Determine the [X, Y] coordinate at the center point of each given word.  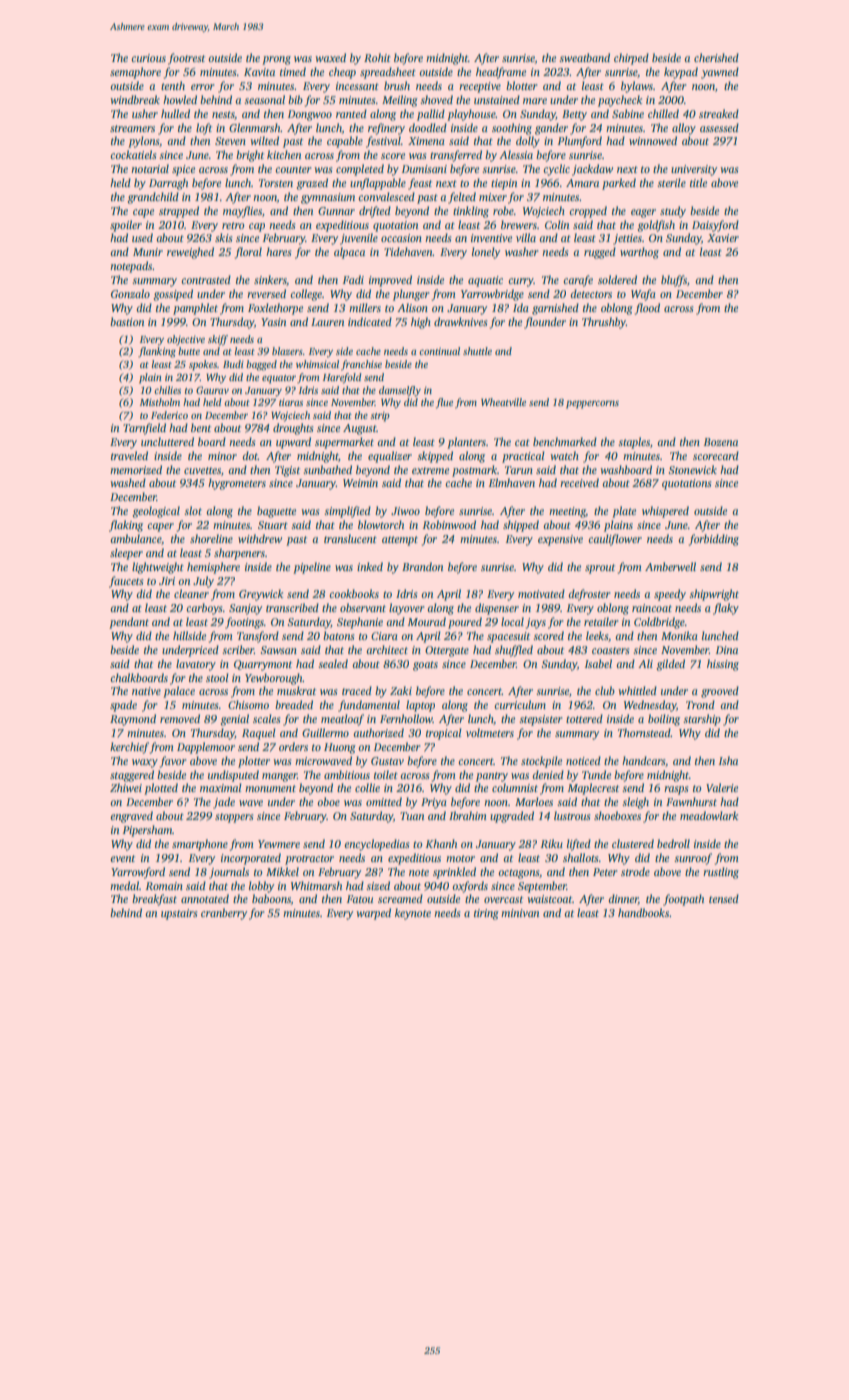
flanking [157, 352]
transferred [456, 156]
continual [440, 351]
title [699, 182]
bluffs [674, 281]
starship [702, 720]
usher [145, 113]
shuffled [514, 651]
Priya [434, 803]
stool [217, 677]
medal [124, 885]
